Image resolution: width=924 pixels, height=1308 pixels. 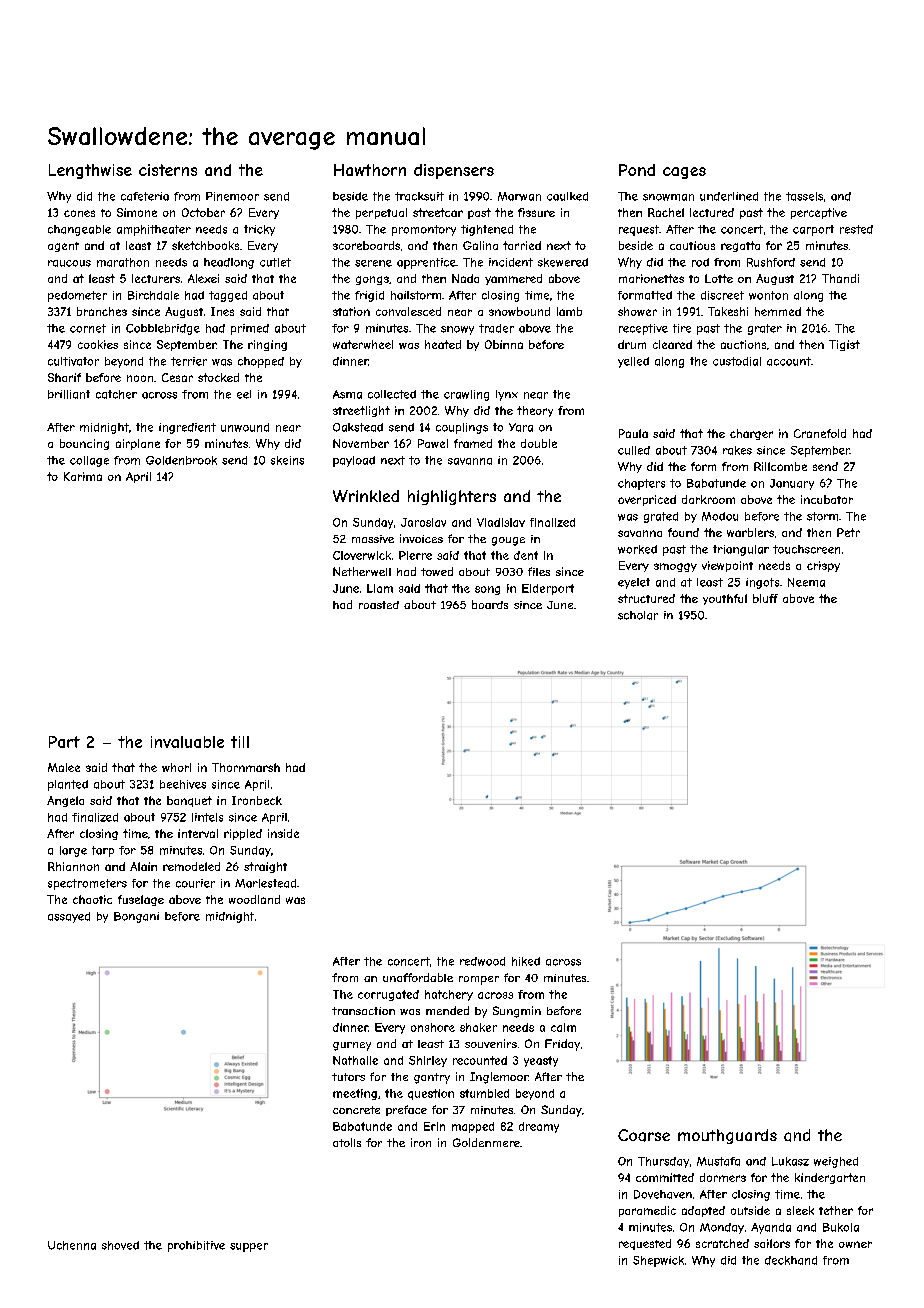 I want to click on Liam, so click(x=380, y=588).
